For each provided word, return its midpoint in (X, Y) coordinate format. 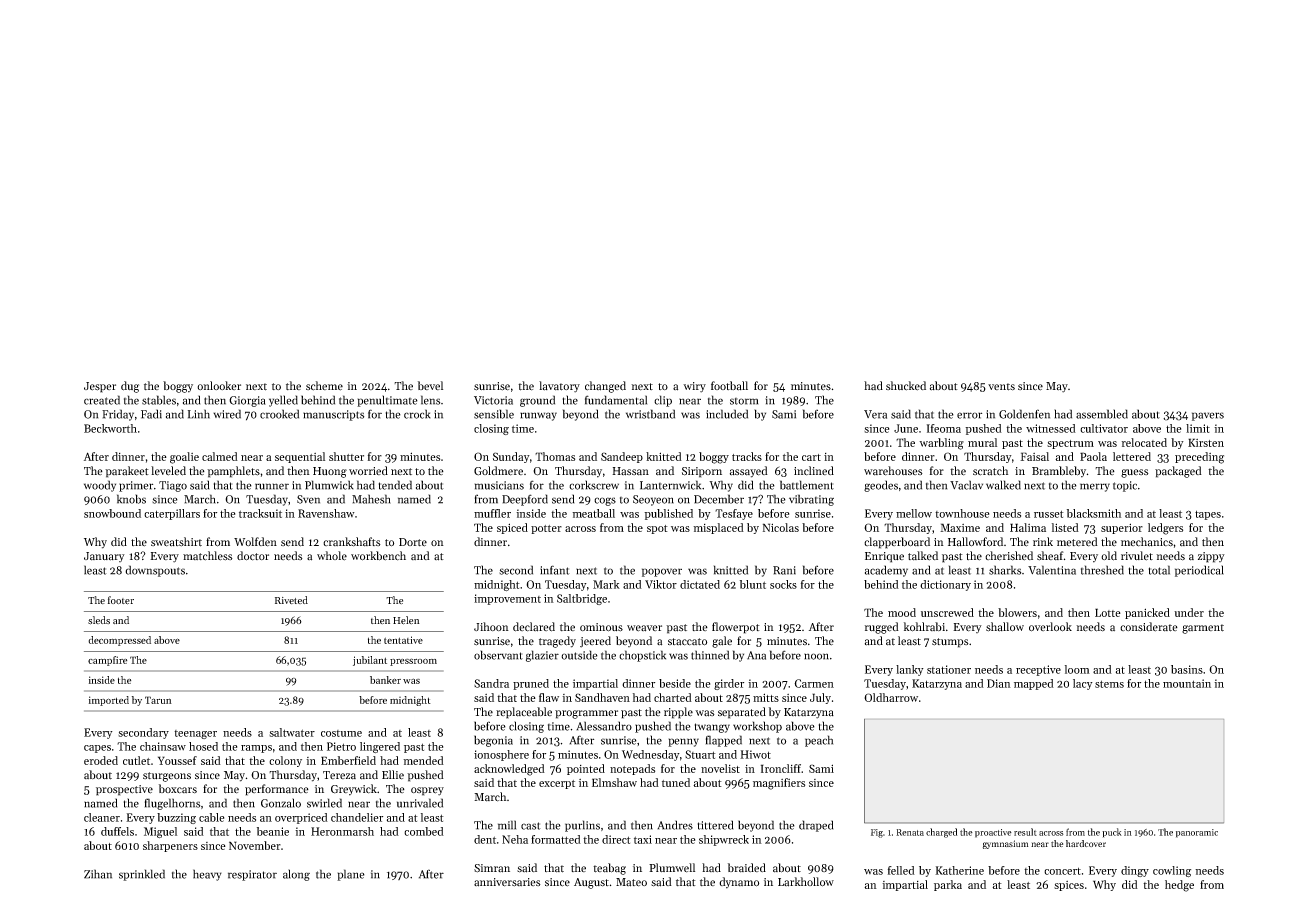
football (729, 386)
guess (1135, 473)
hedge (1179, 886)
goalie (184, 458)
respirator (252, 875)
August (591, 883)
